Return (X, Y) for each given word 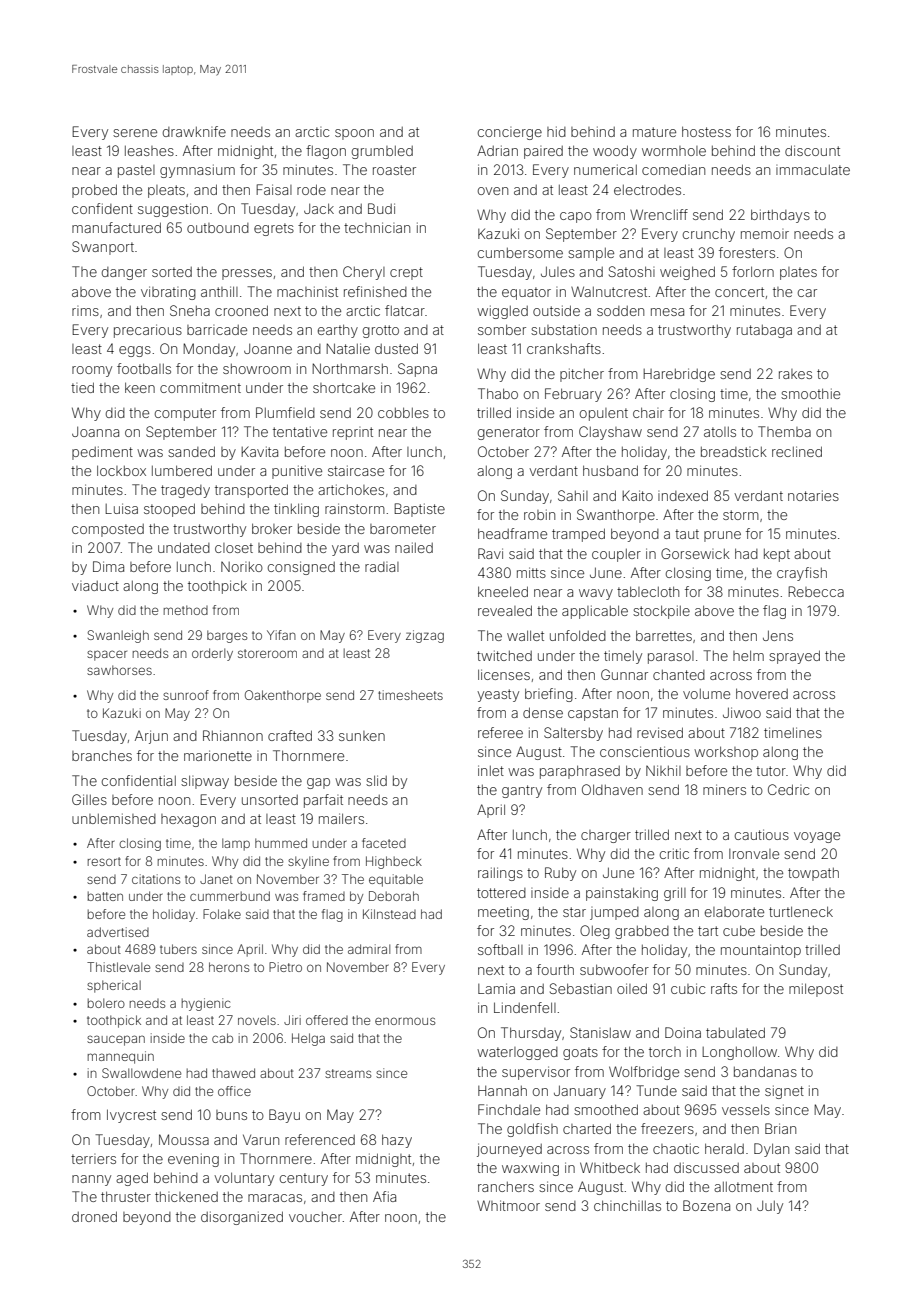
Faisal (274, 189)
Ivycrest (131, 1116)
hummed (281, 843)
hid (556, 131)
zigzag (425, 636)
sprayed (794, 657)
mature (654, 132)
